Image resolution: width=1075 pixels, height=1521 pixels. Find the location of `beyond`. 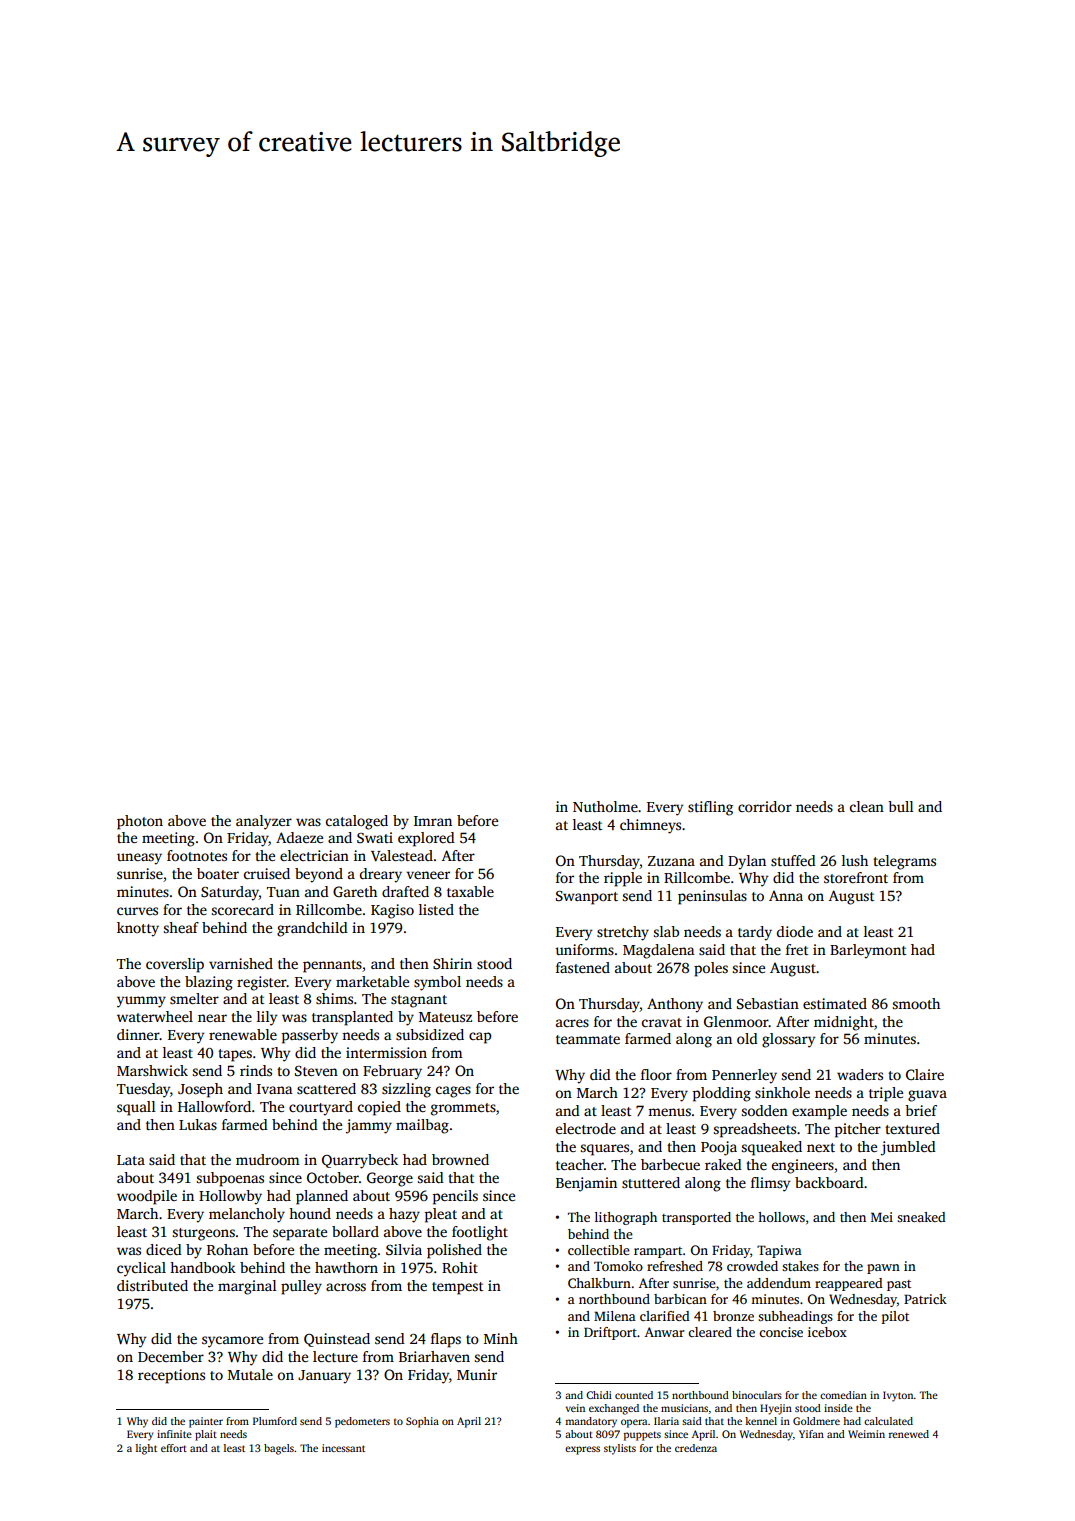

beyond is located at coordinates (319, 875).
